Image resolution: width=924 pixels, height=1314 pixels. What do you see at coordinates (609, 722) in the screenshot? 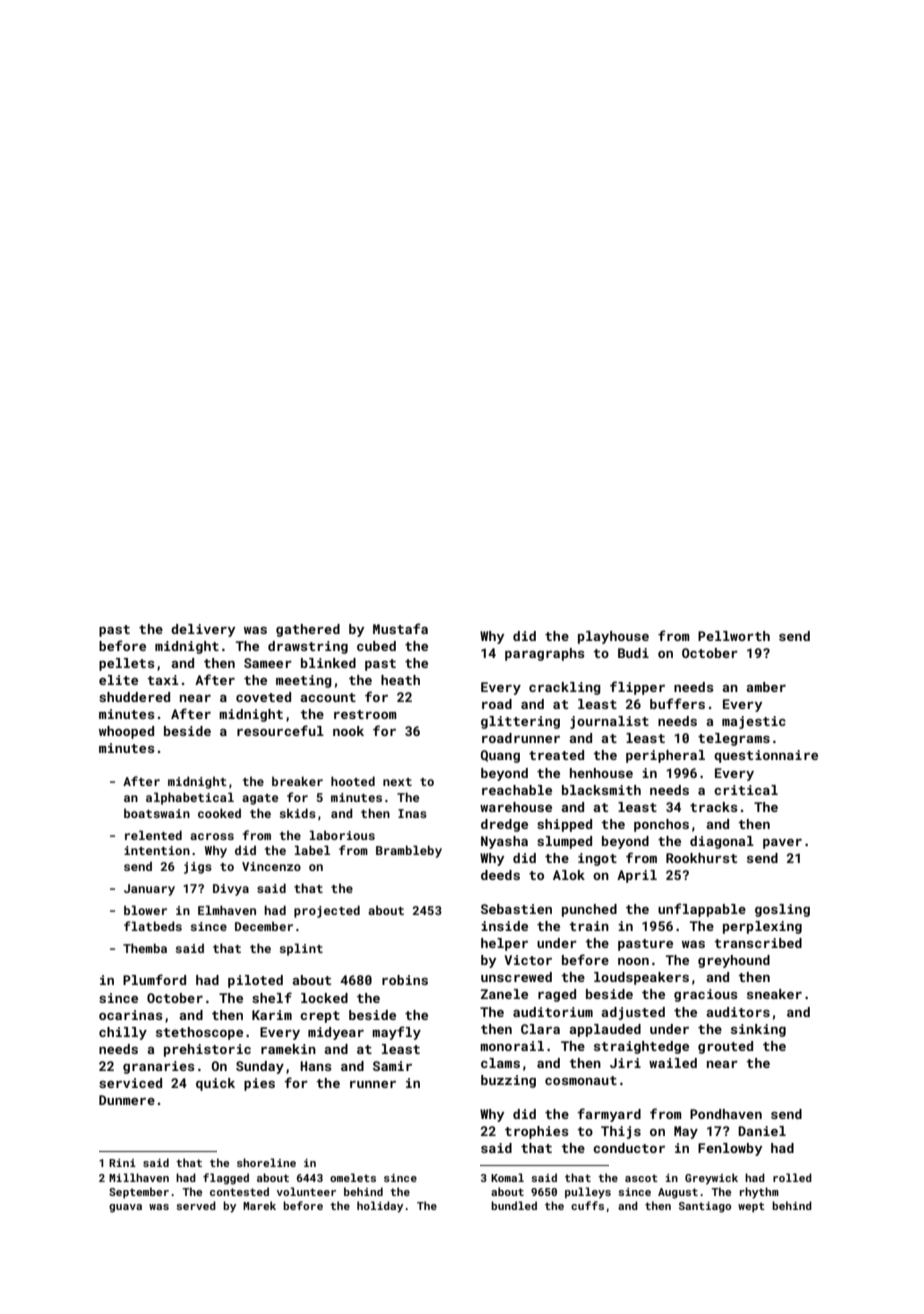
I see `journalist` at bounding box center [609, 722].
